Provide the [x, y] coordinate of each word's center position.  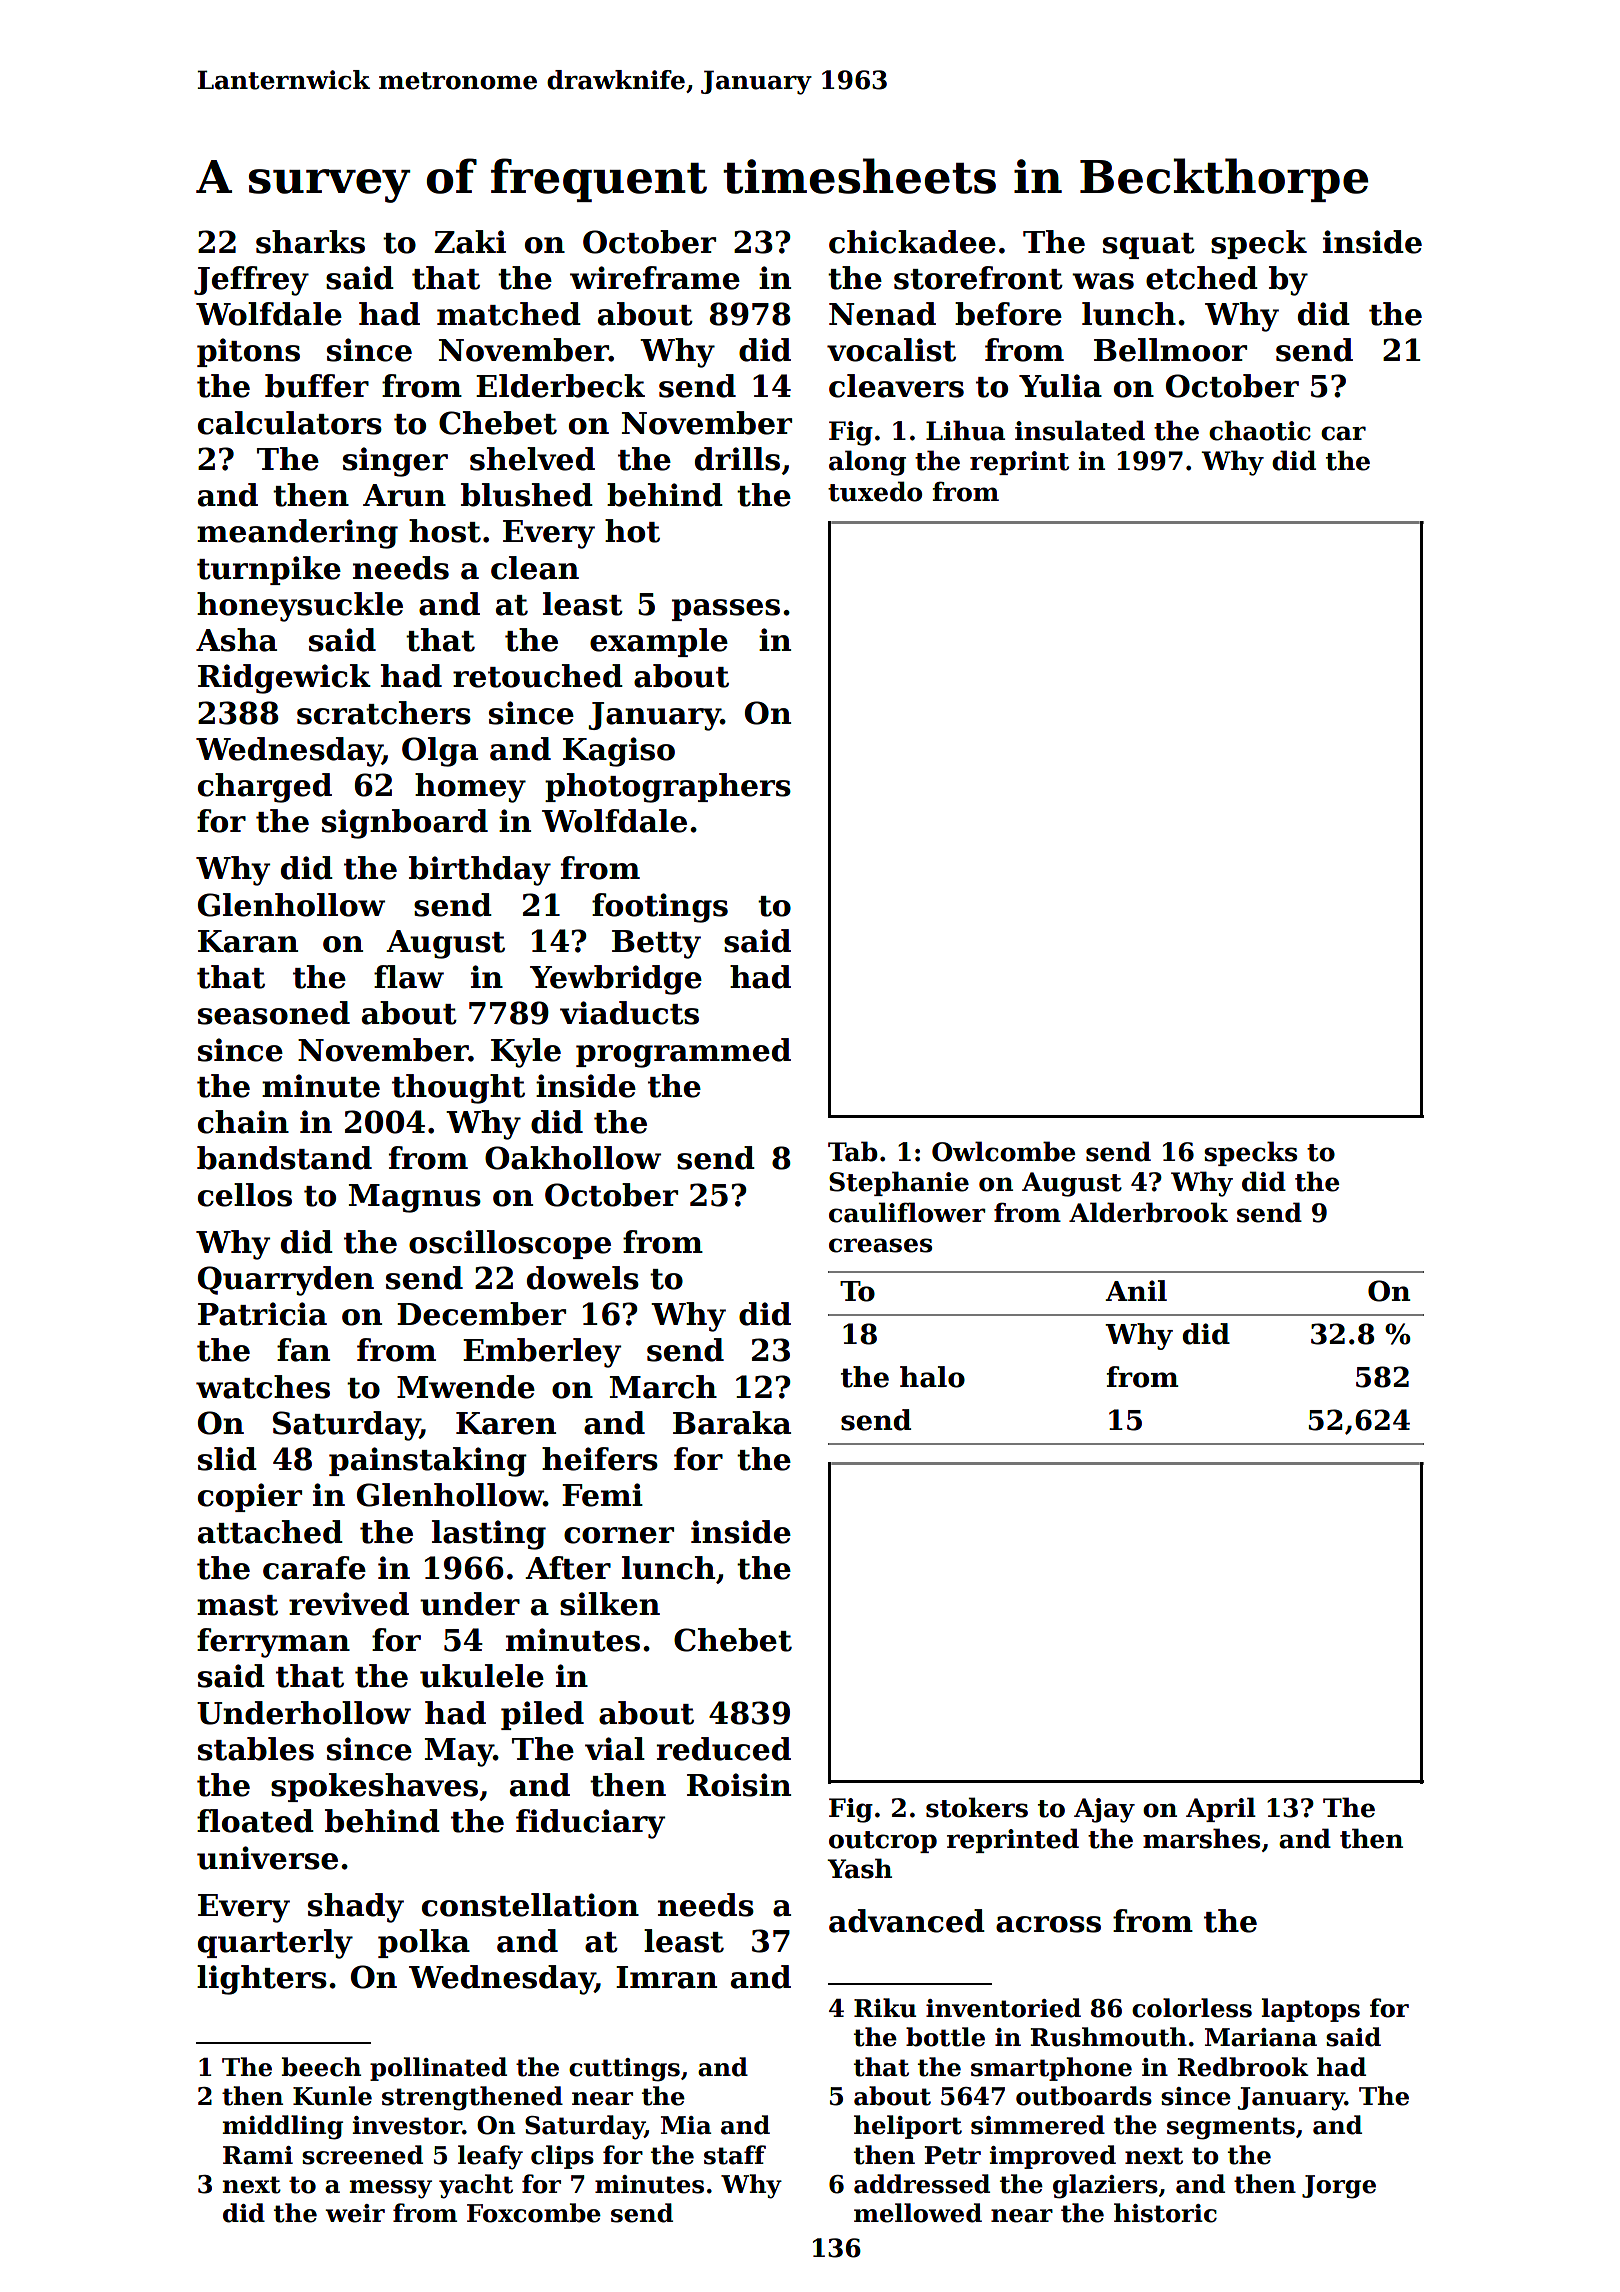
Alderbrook [1148, 1212]
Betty [656, 944]
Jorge [1339, 2187]
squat [1149, 246]
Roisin [739, 1785]
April [1221, 1809]
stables [256, 1749]
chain [243, 1122]
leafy [490, 2157]
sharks [310, 242]
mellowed [918, 2213]
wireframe [655, 278]
